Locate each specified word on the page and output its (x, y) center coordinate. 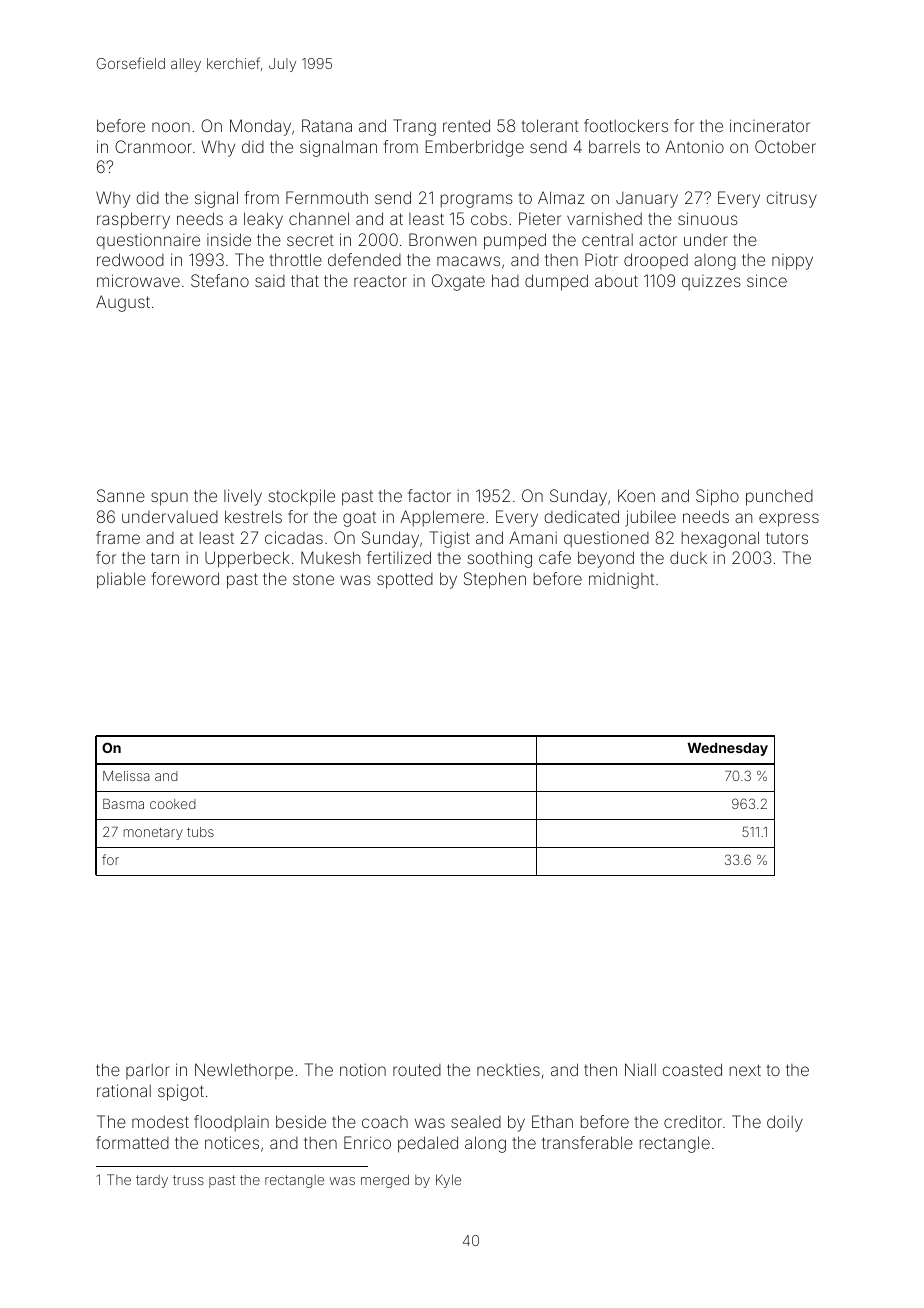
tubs (200, 832)
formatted (132, 1142)
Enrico (367, 1142)
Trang (414, 127)
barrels (614, 146)
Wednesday (728, 749)
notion (363, 1069)
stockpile (302, 497)
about (616, 280)
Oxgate (458, 282)
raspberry (133, 220)
